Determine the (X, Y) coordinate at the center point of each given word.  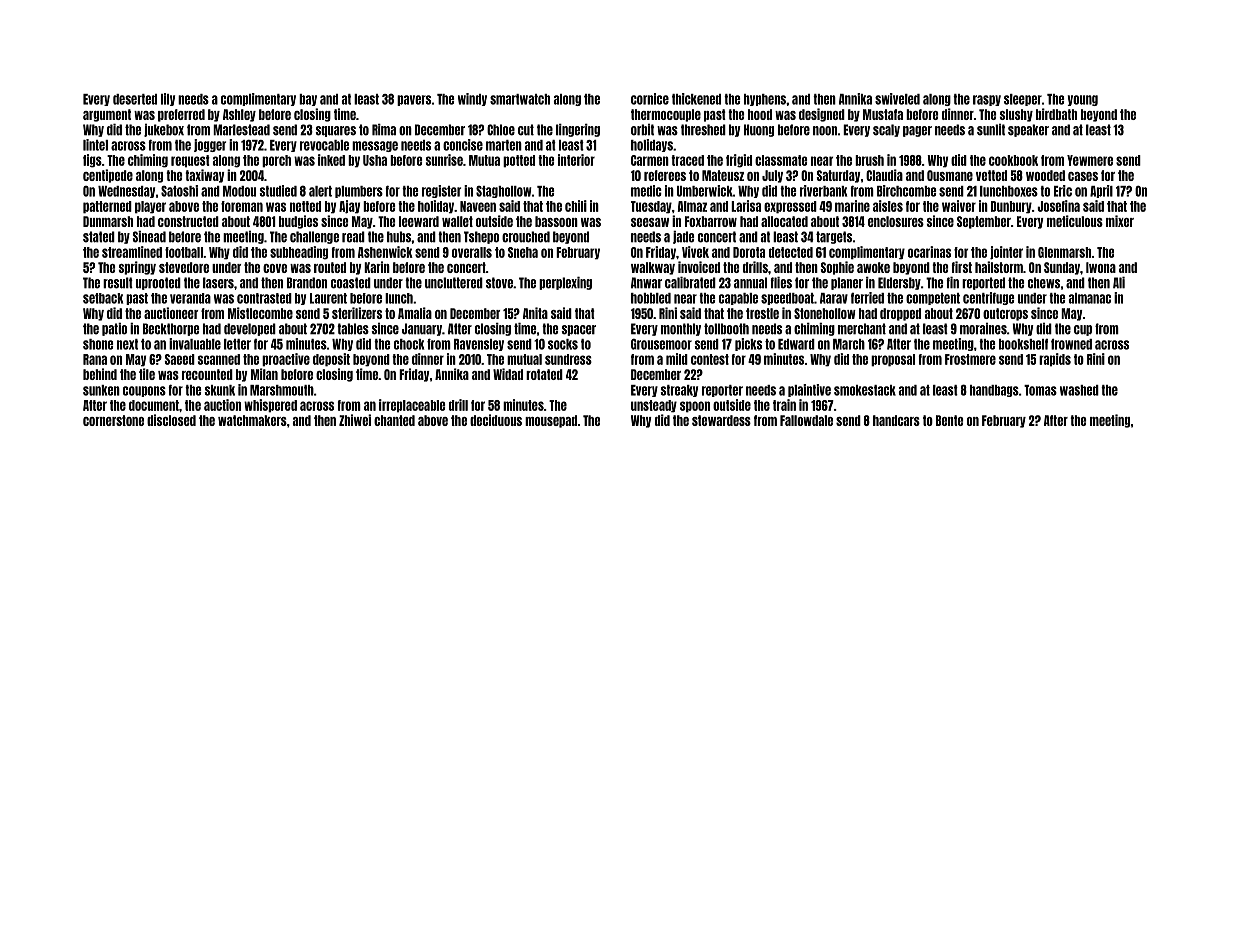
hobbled (651, 298)
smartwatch (520, 99)
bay (308, 100)
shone (98, 344)
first (962, 267)
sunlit (991, 130)
